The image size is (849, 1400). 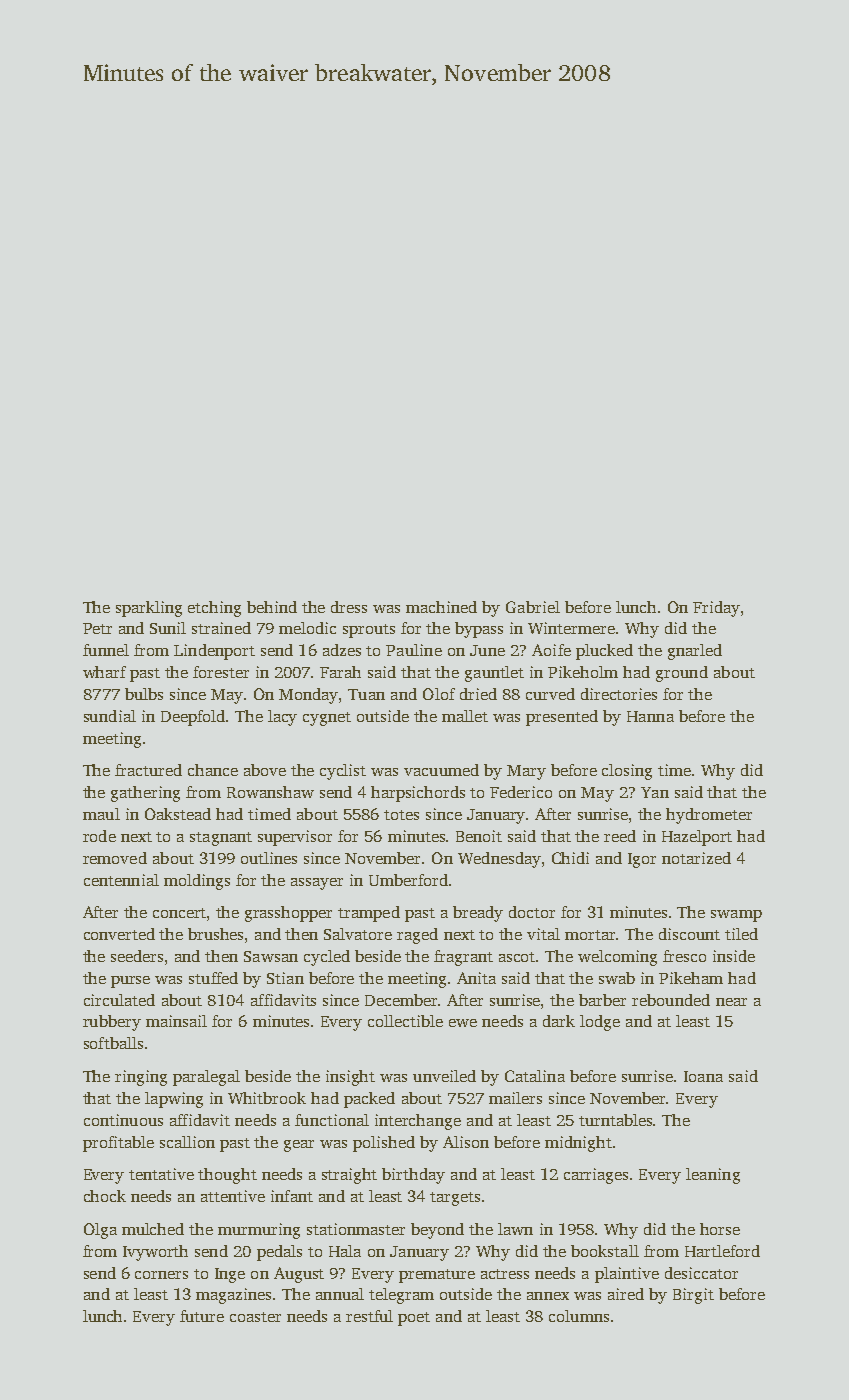 What do you see at coordinates (97, 628) in the document?
I see `Petr` at bounding box center [97, 628].
